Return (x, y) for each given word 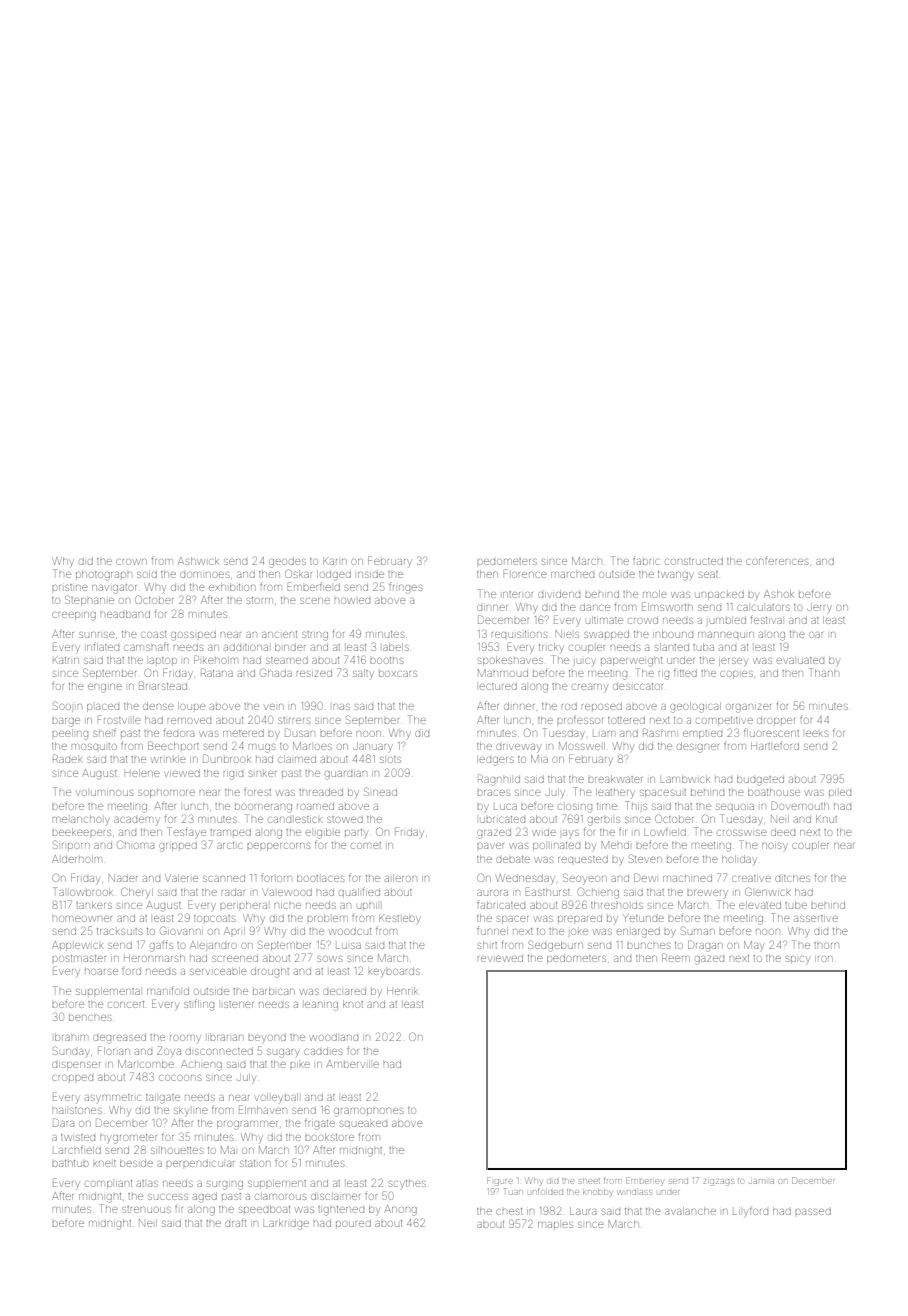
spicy (798, 960)
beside (136, 1163)
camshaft (146, 646)
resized (314, 674)
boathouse (774, 792)
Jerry (819, 608)
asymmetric (113, 1098)
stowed (345, 819)
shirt (487, 945)
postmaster (79, 958)
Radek (68, 758)
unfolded (545, 1192)
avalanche (690, 1211)
